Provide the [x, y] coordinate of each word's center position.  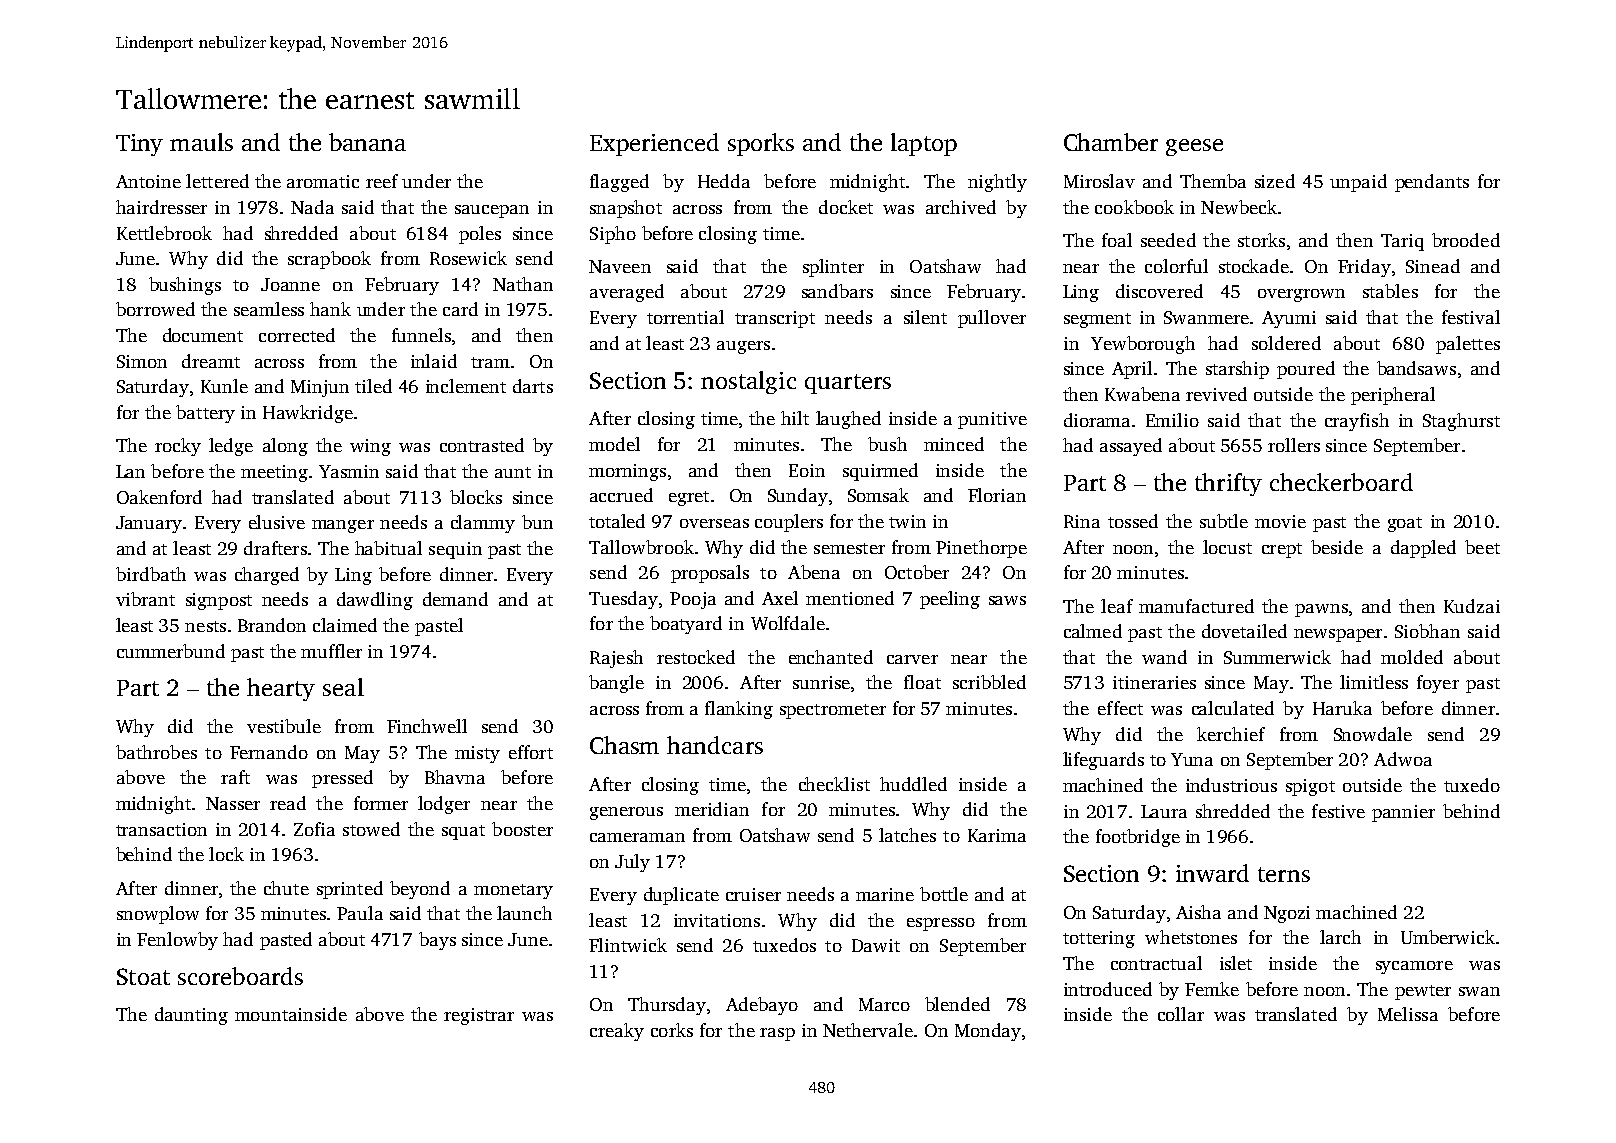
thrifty [1228, 484]
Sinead [1433, 266]
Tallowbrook [641, 547]
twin [907, 521]
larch [1340, 937]
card [460, 309]
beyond [420, 890]
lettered [217, 181]
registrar [479, 1016]
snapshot [626, 209]
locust [1227, 547]
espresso [941, 924]
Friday [1364, 268]
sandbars [837, 291]
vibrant [145, 599]
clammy [483, 524]
